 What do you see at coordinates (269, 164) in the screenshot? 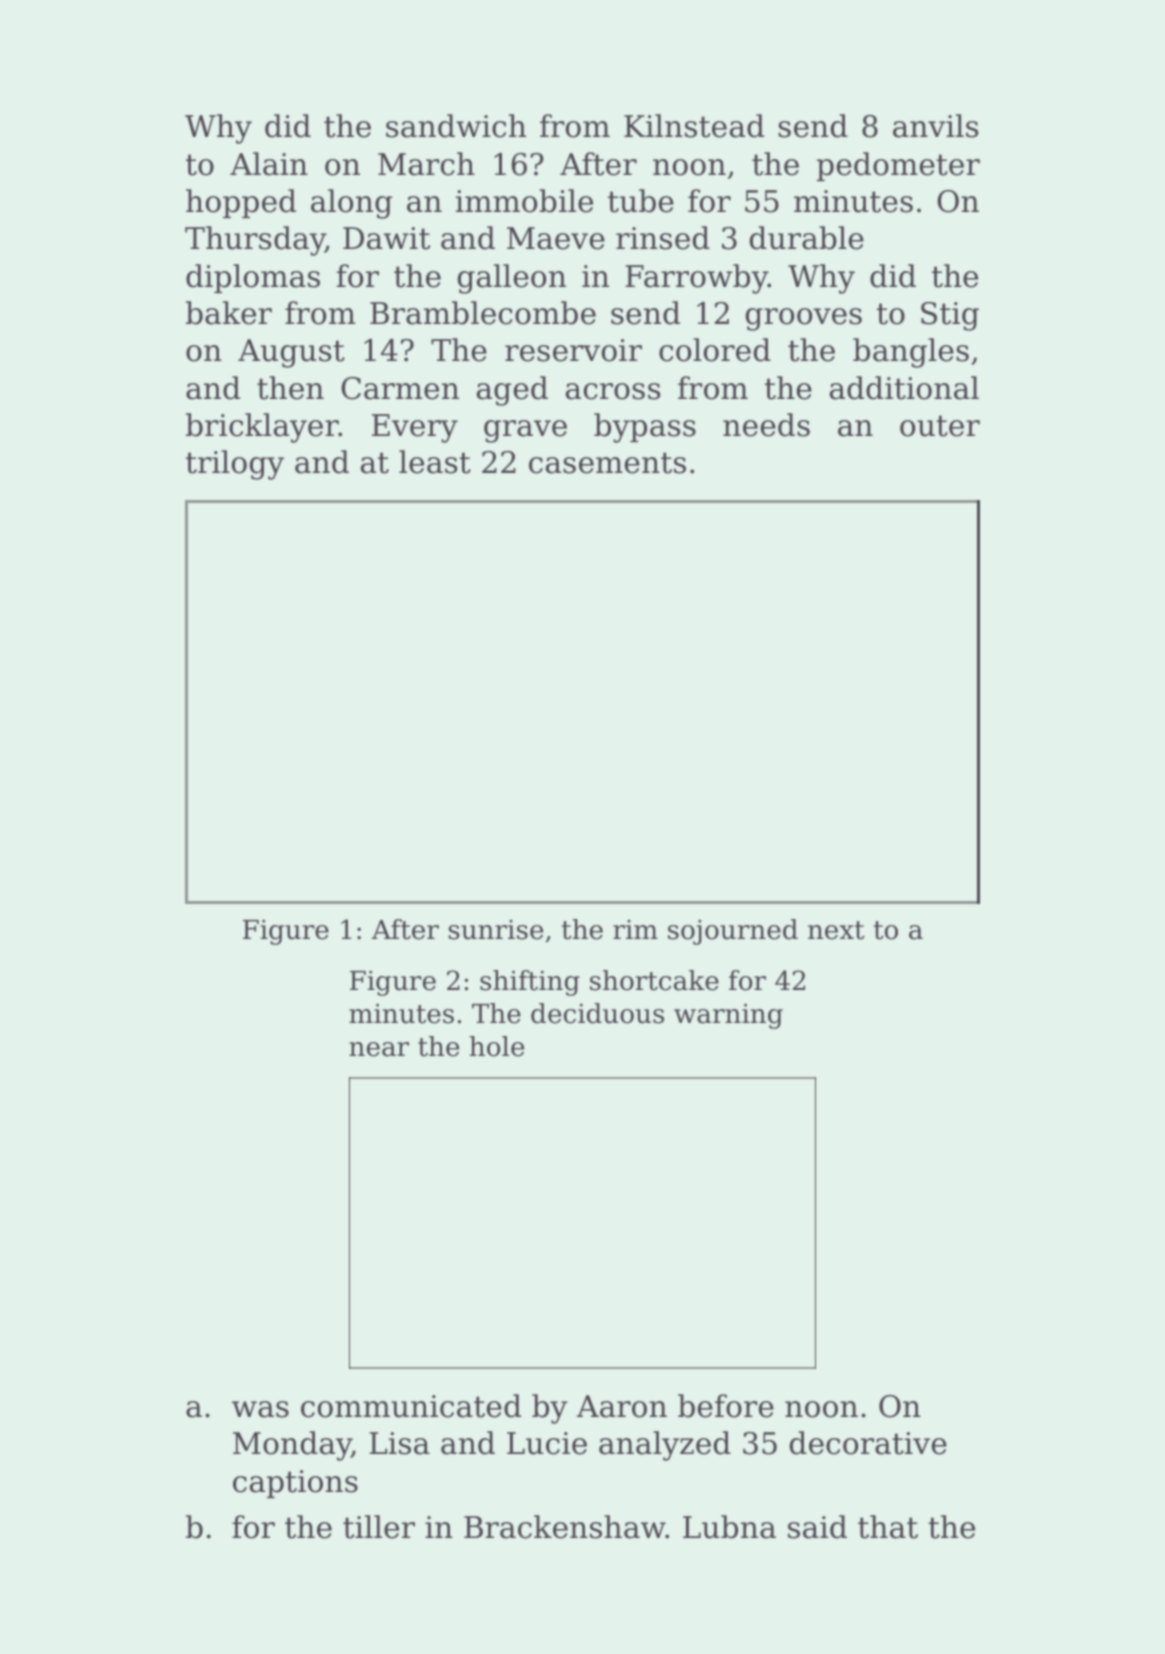
I see `Alain` at bounding box center [269, 164].
